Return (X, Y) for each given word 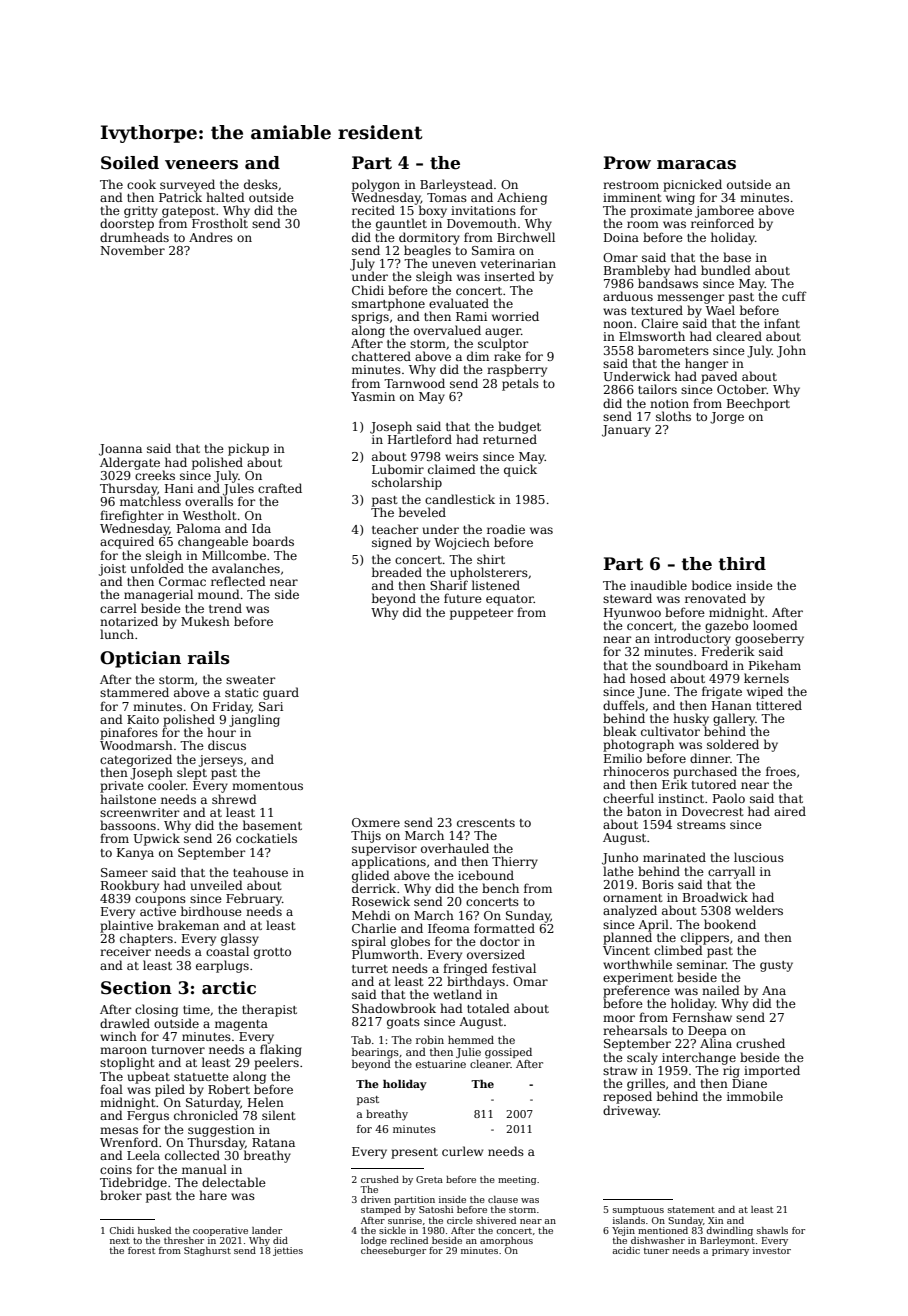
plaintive (126, 926)
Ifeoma (449, 928)
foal (111, 1089)
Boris (658, 884)
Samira (493, 250)
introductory (692, 640)
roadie (506, 529)
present (414, 1153)
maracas (696, 165)
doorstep (127, 224)
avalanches (246, 568)
